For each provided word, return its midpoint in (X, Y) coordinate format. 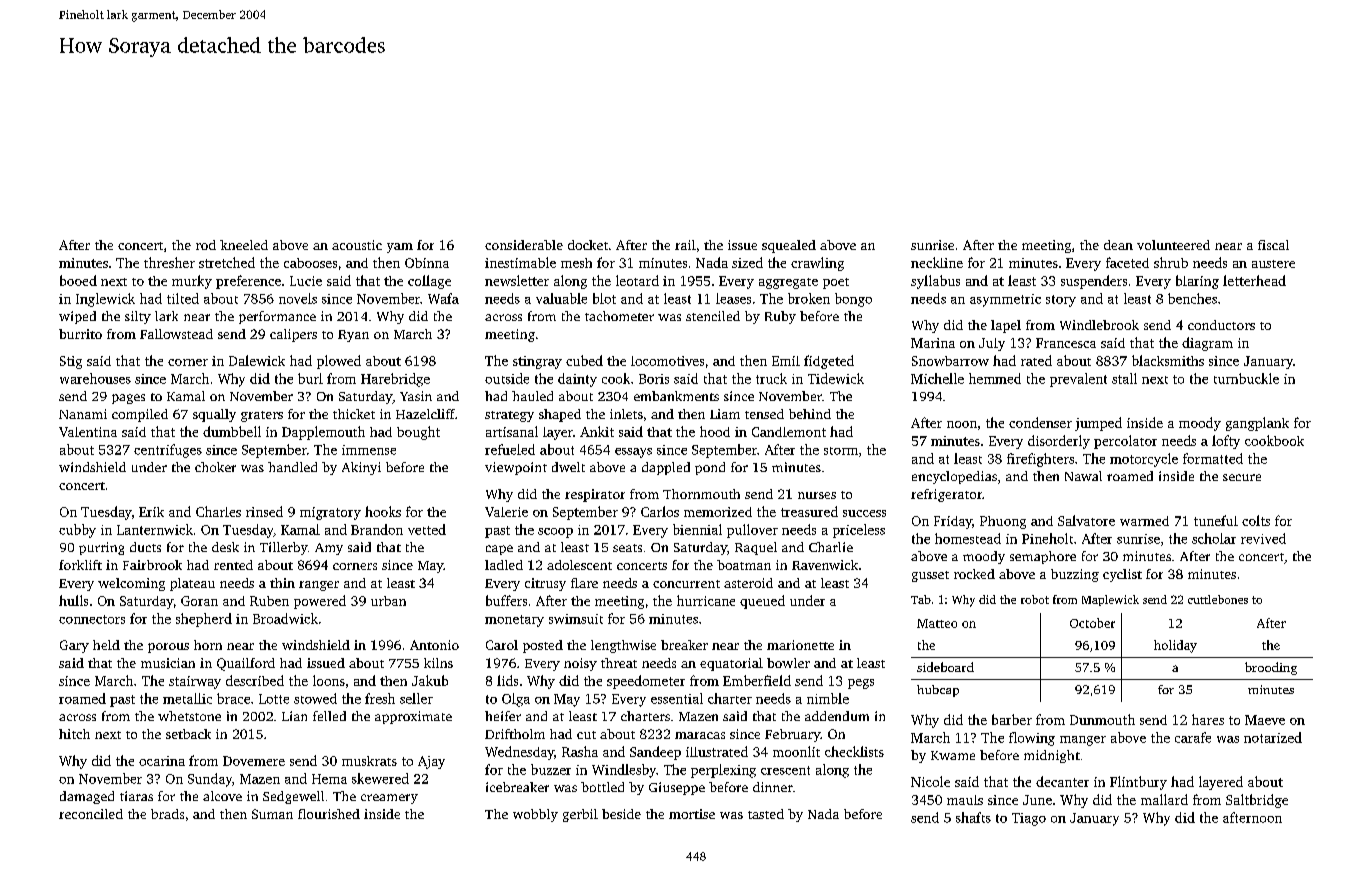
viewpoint (516, 468)
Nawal (1083, 476)
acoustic (357, 245)
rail (685, 245)
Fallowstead (176, 334)
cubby (77, 531)
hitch (74, 734)
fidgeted (829, 362)
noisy (580, 664)
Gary (74, 646)
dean (1118, 245)
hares (1208, 719)
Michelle (937, 378)
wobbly (535, 815)
